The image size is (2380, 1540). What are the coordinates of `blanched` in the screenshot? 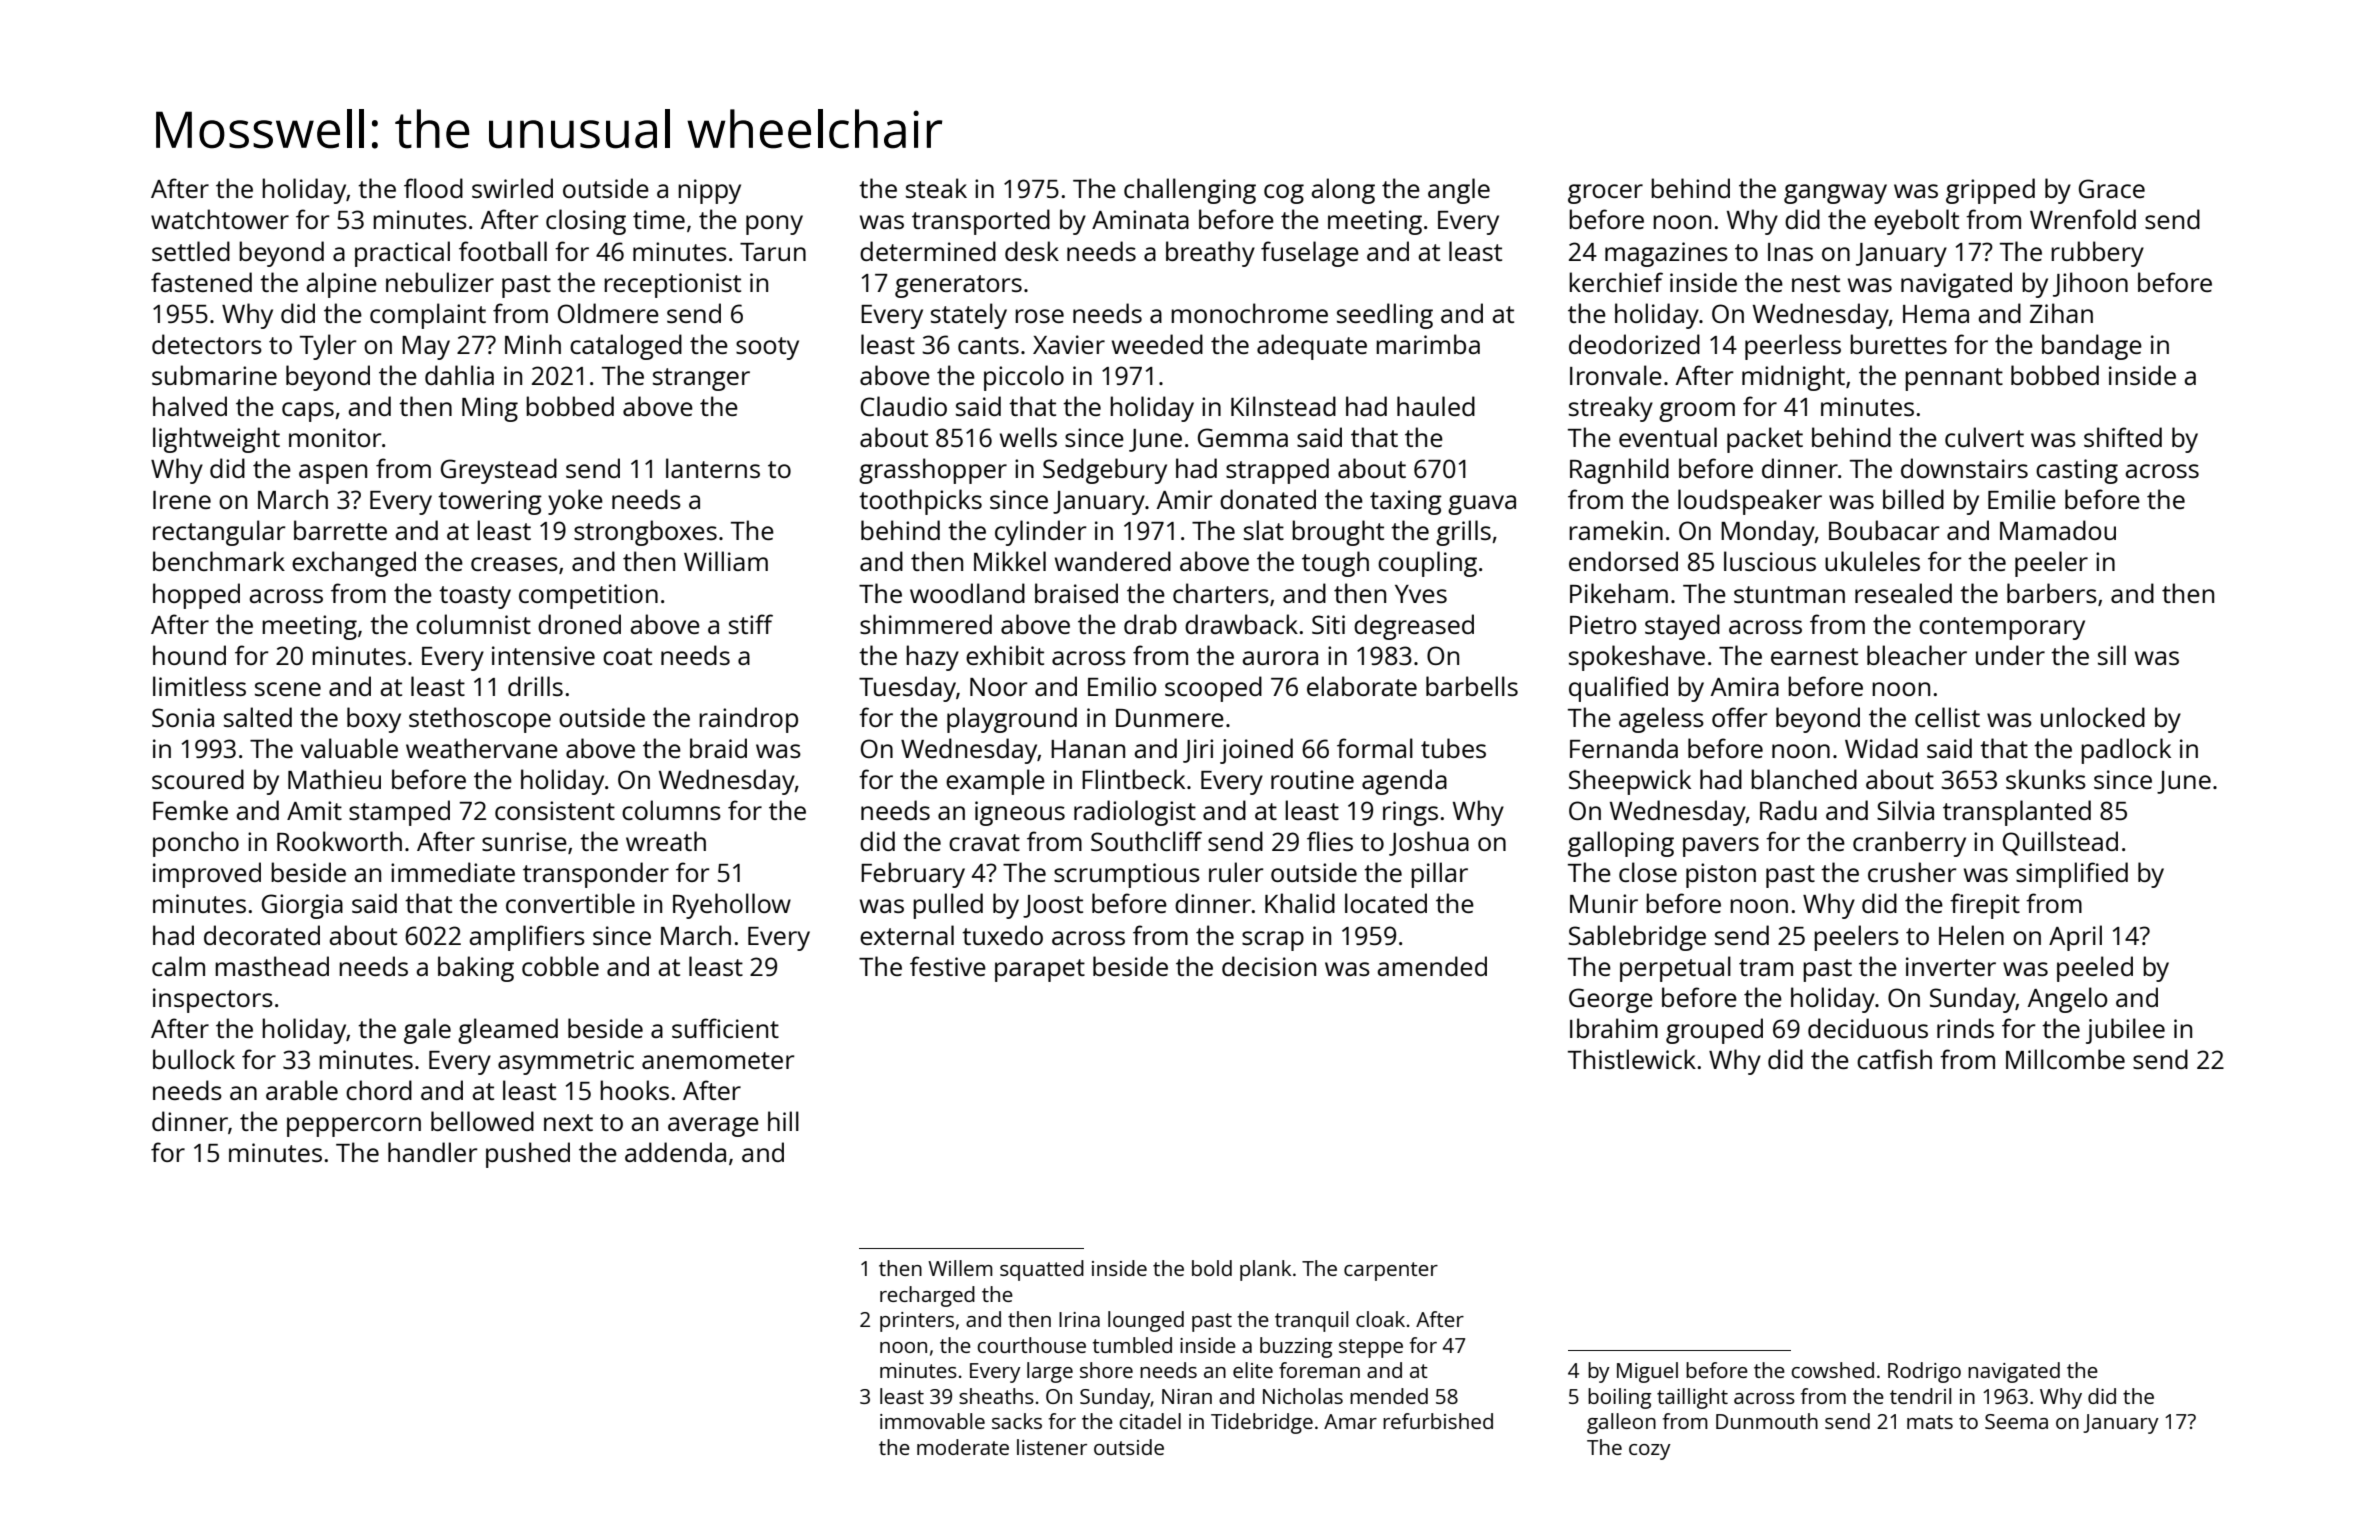 It's located at (1804, 779).
